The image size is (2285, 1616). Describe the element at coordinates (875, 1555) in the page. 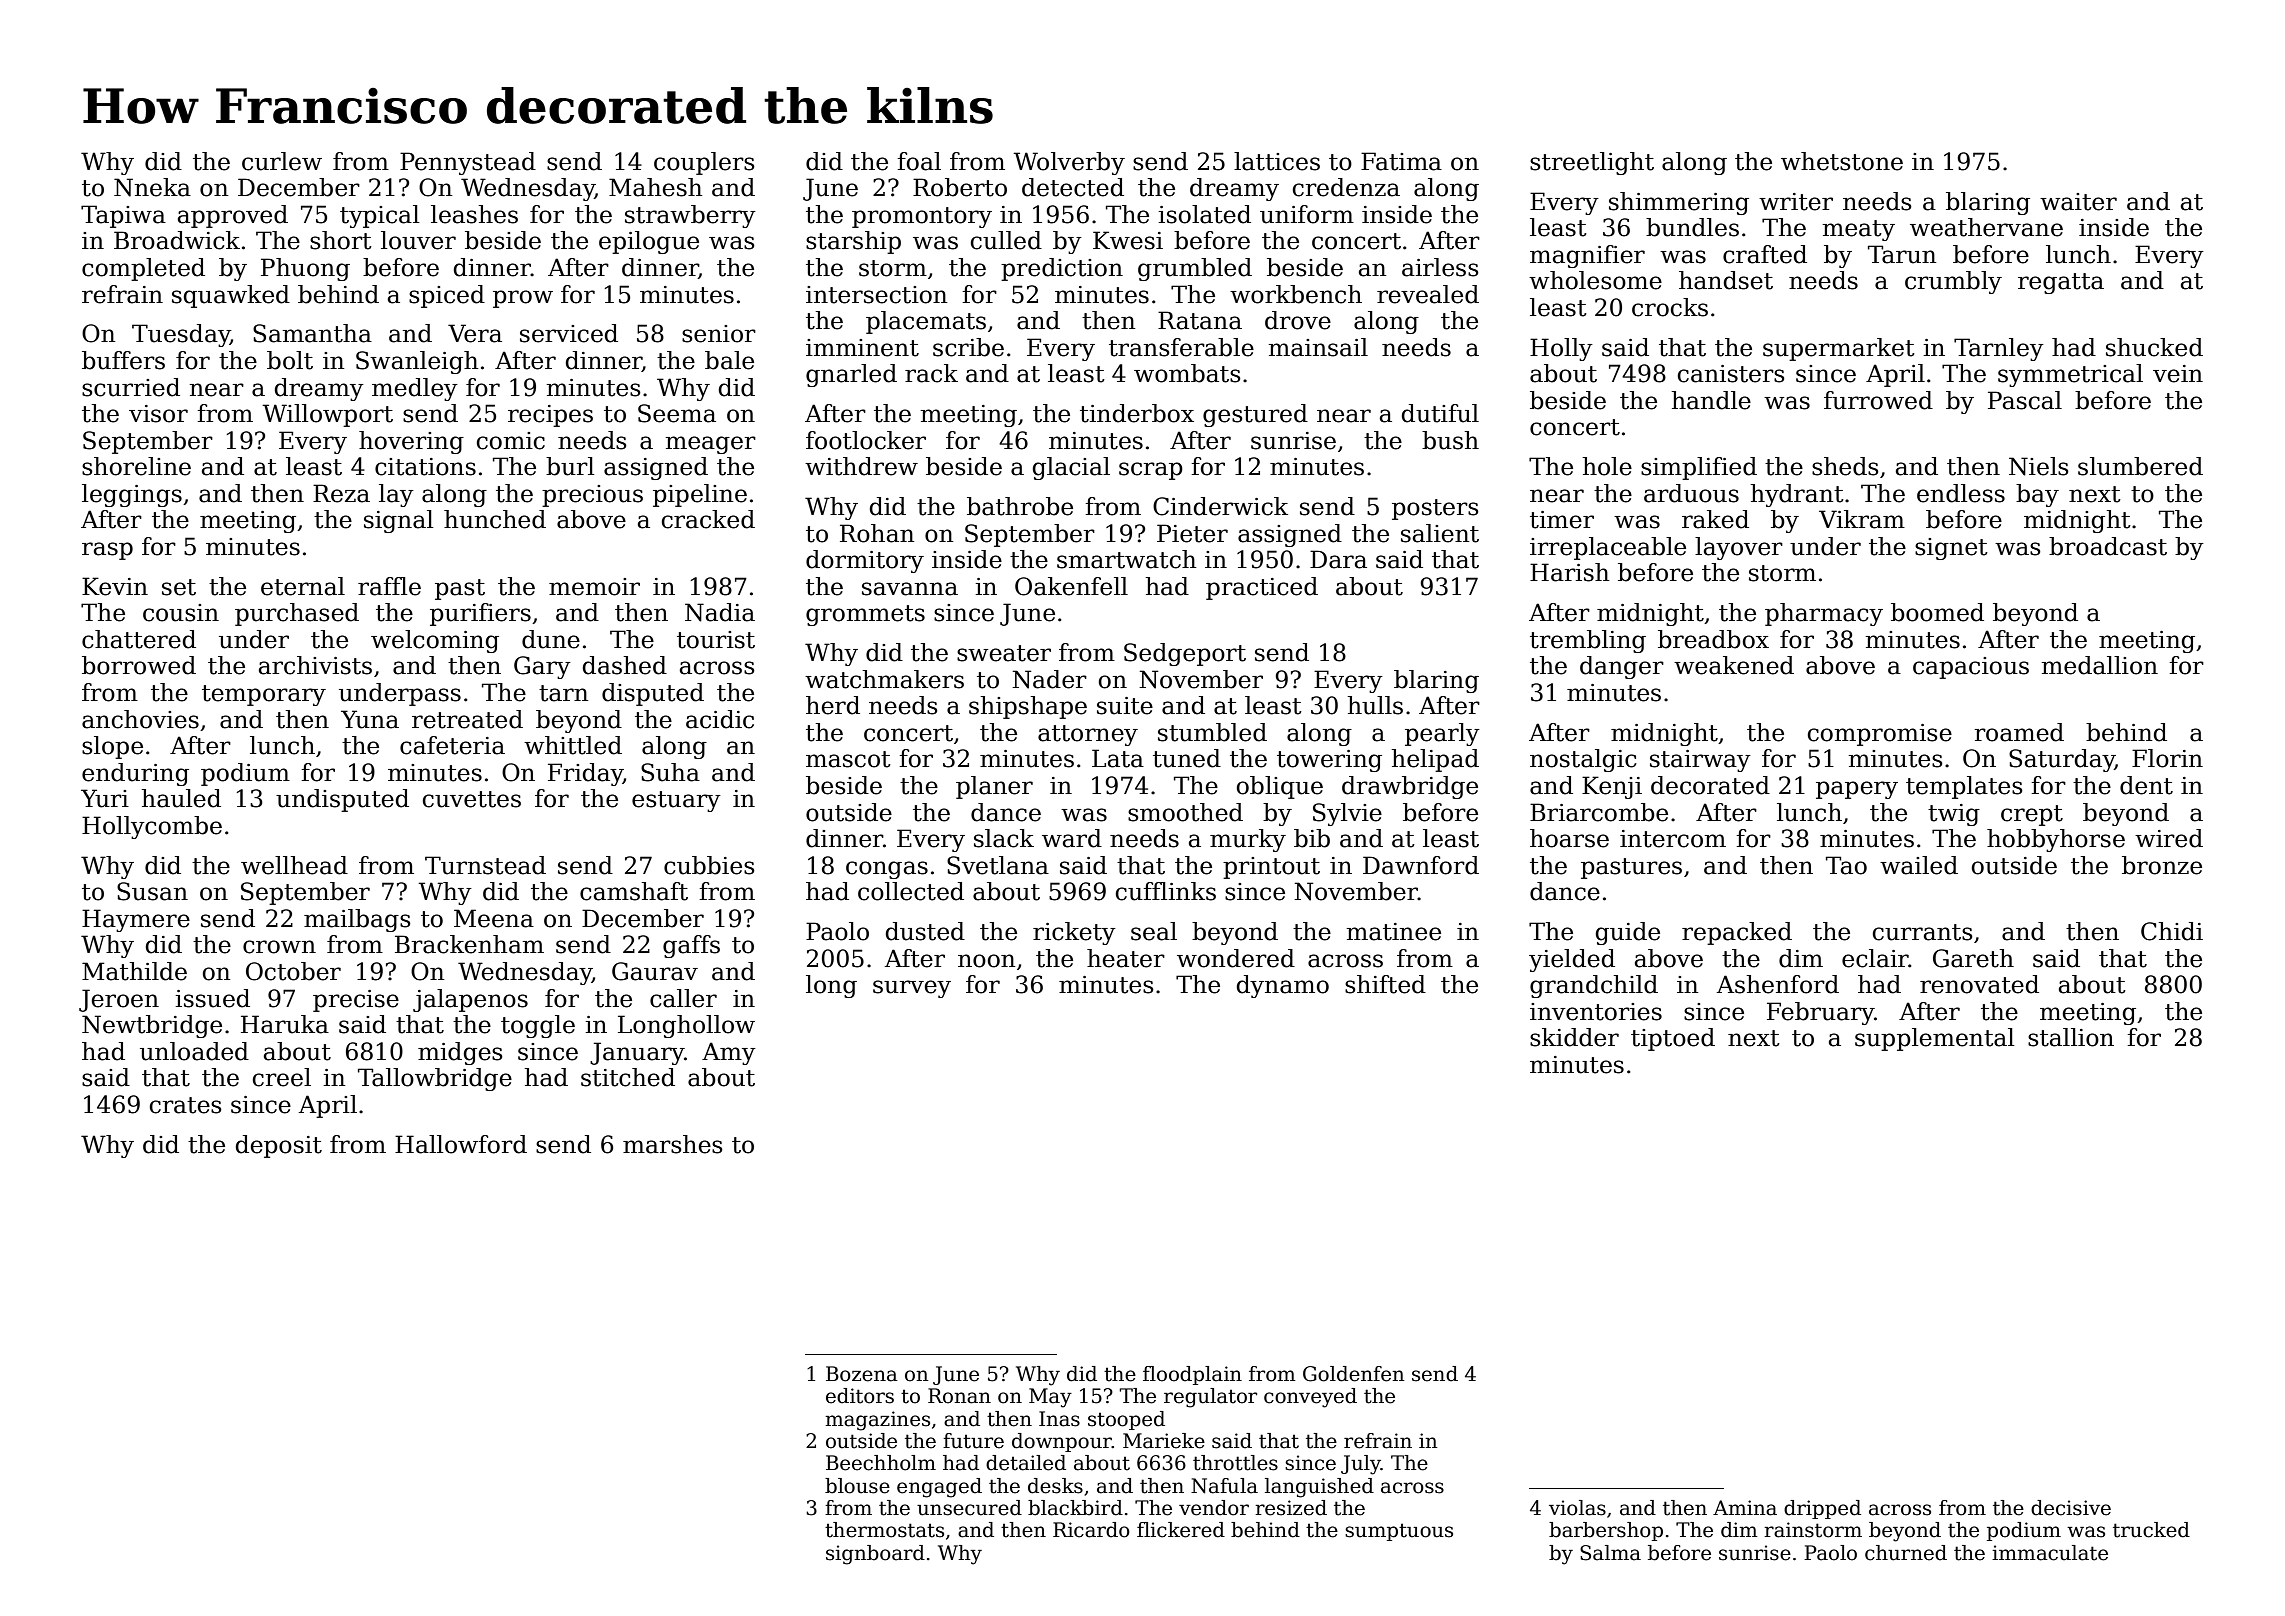

I see `signboard` at that location.
